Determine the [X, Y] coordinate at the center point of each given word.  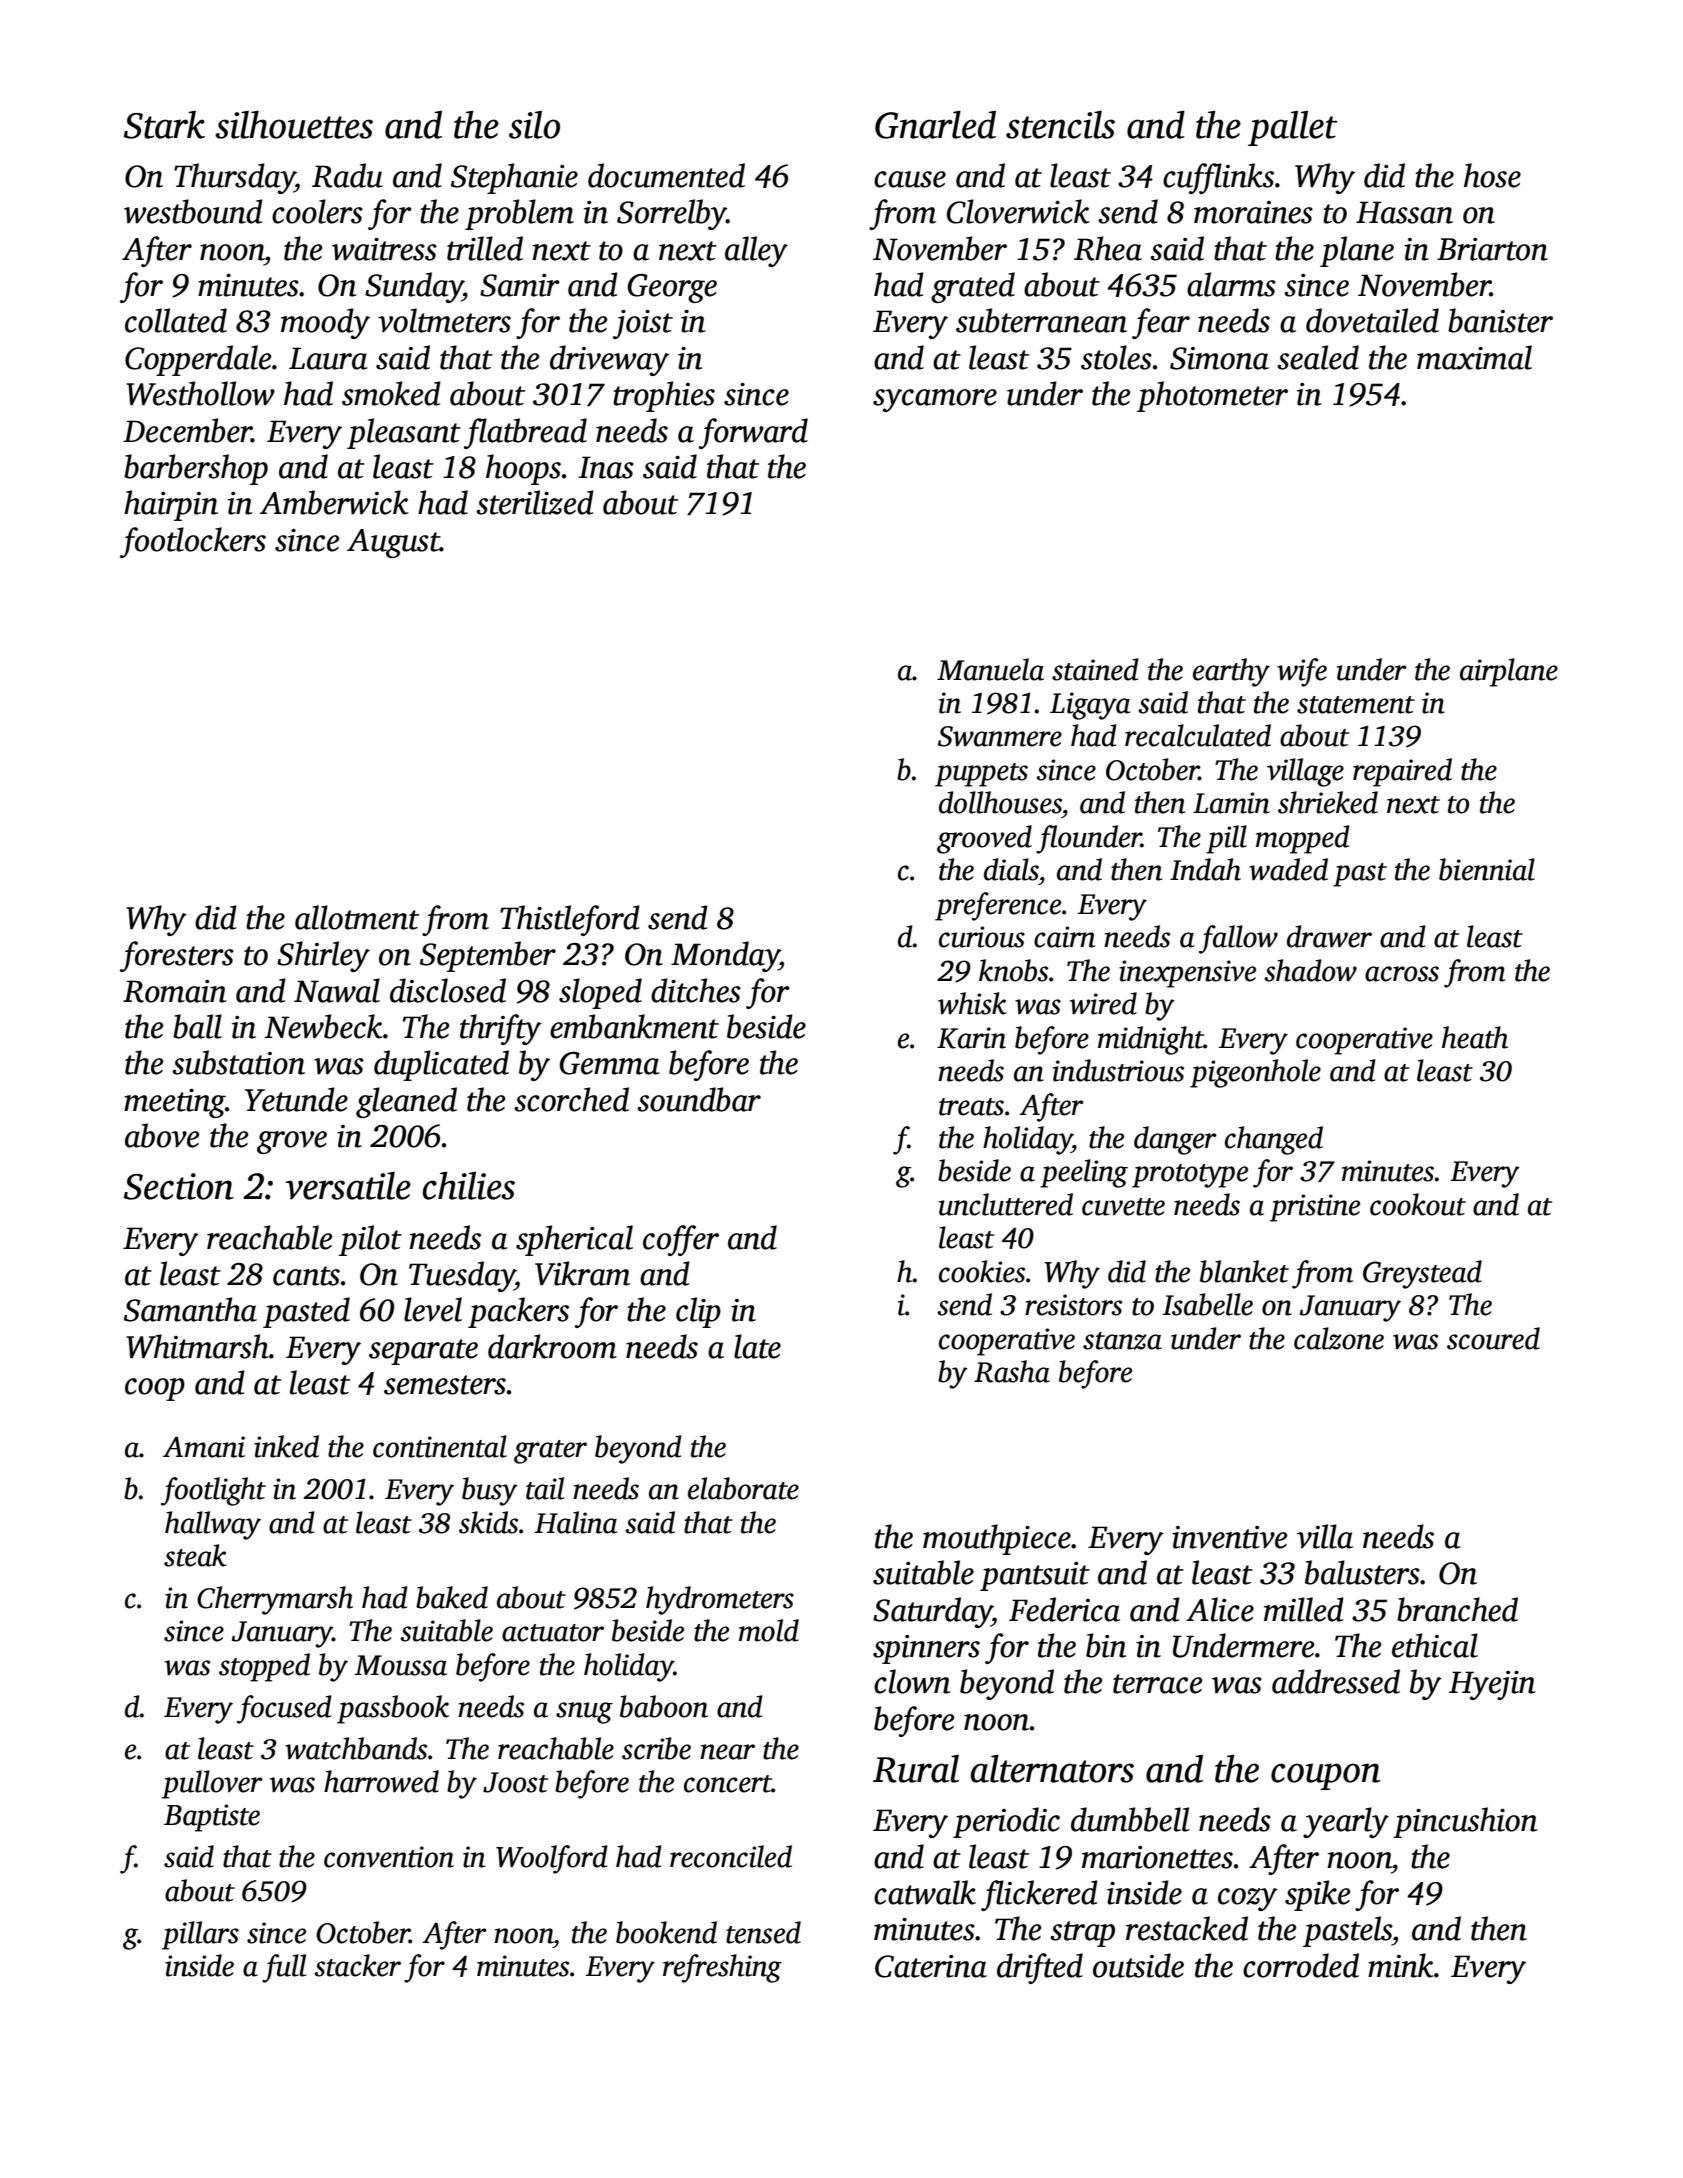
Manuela [990, 669]
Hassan [1404, 212]
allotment [357, 917]
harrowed [381, 1781]
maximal [1474, 357]
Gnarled [935, 124]
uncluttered [1006, 1204]
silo [534, 125]
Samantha [190, 1309]
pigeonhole [1255, 1073]
